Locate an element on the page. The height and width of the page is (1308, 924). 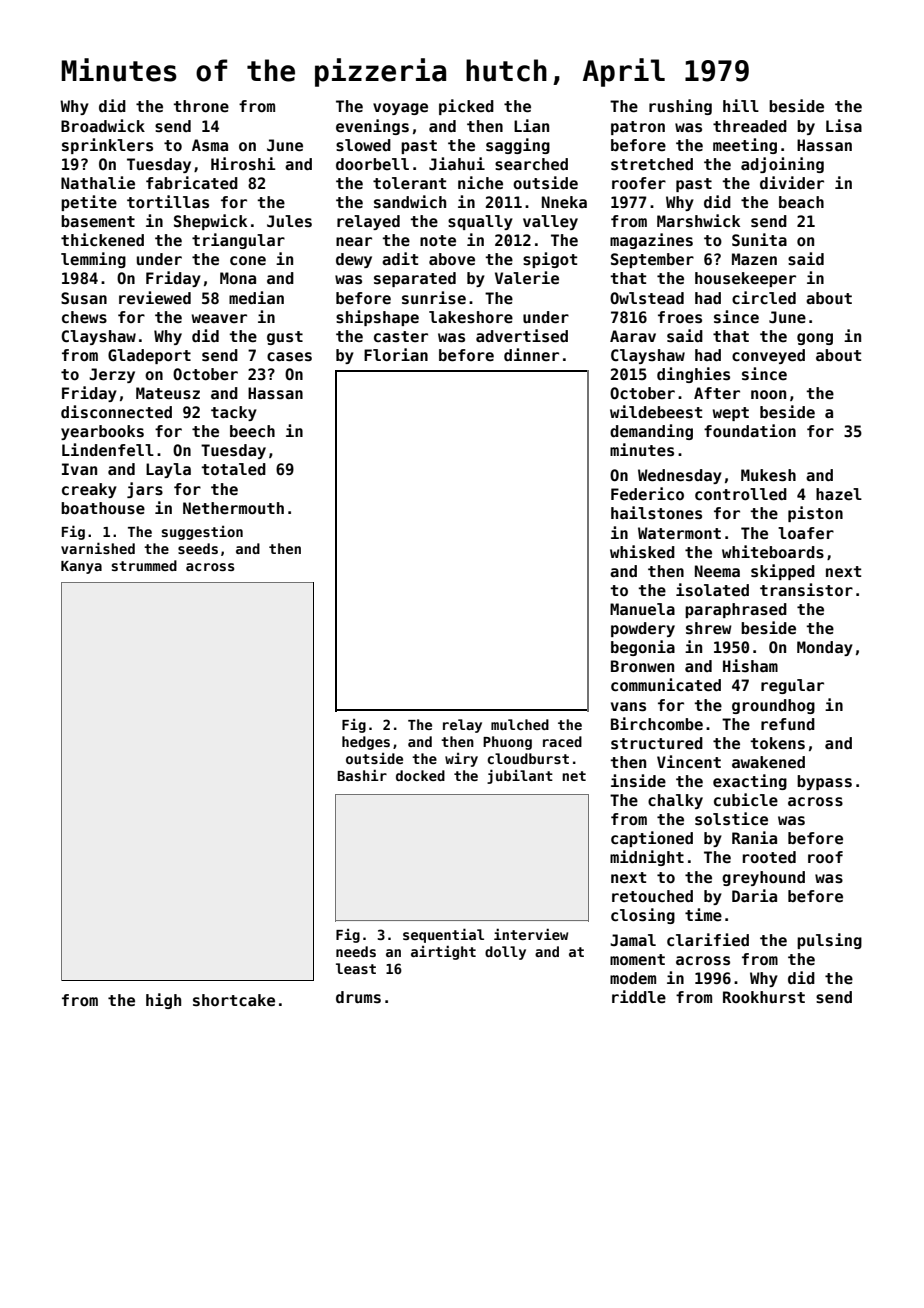
drums is located at coordinates (358, 997).
